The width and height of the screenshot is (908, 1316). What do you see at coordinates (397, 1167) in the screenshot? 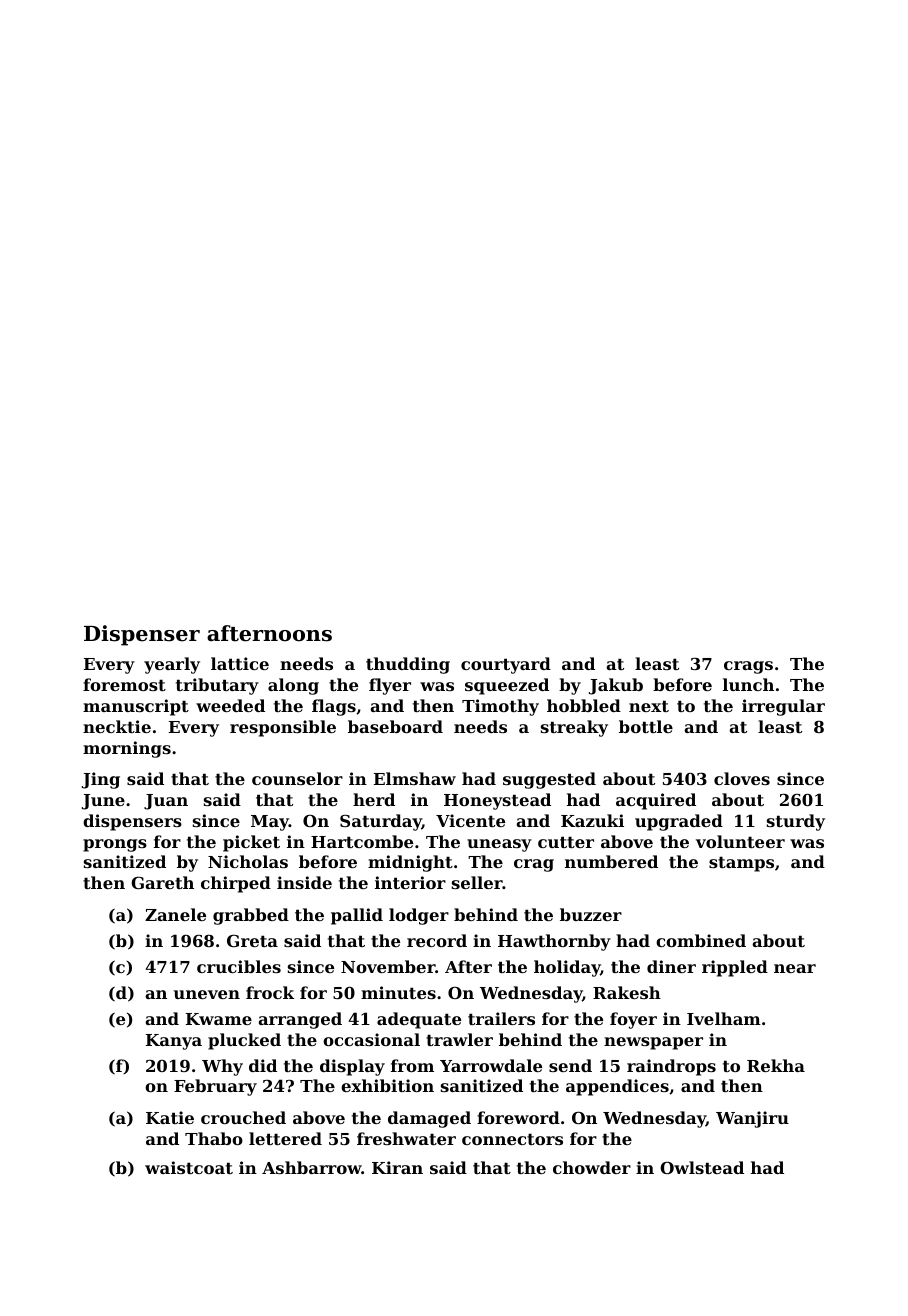
I see `Kiran` at bounding box center [397, 1167].
